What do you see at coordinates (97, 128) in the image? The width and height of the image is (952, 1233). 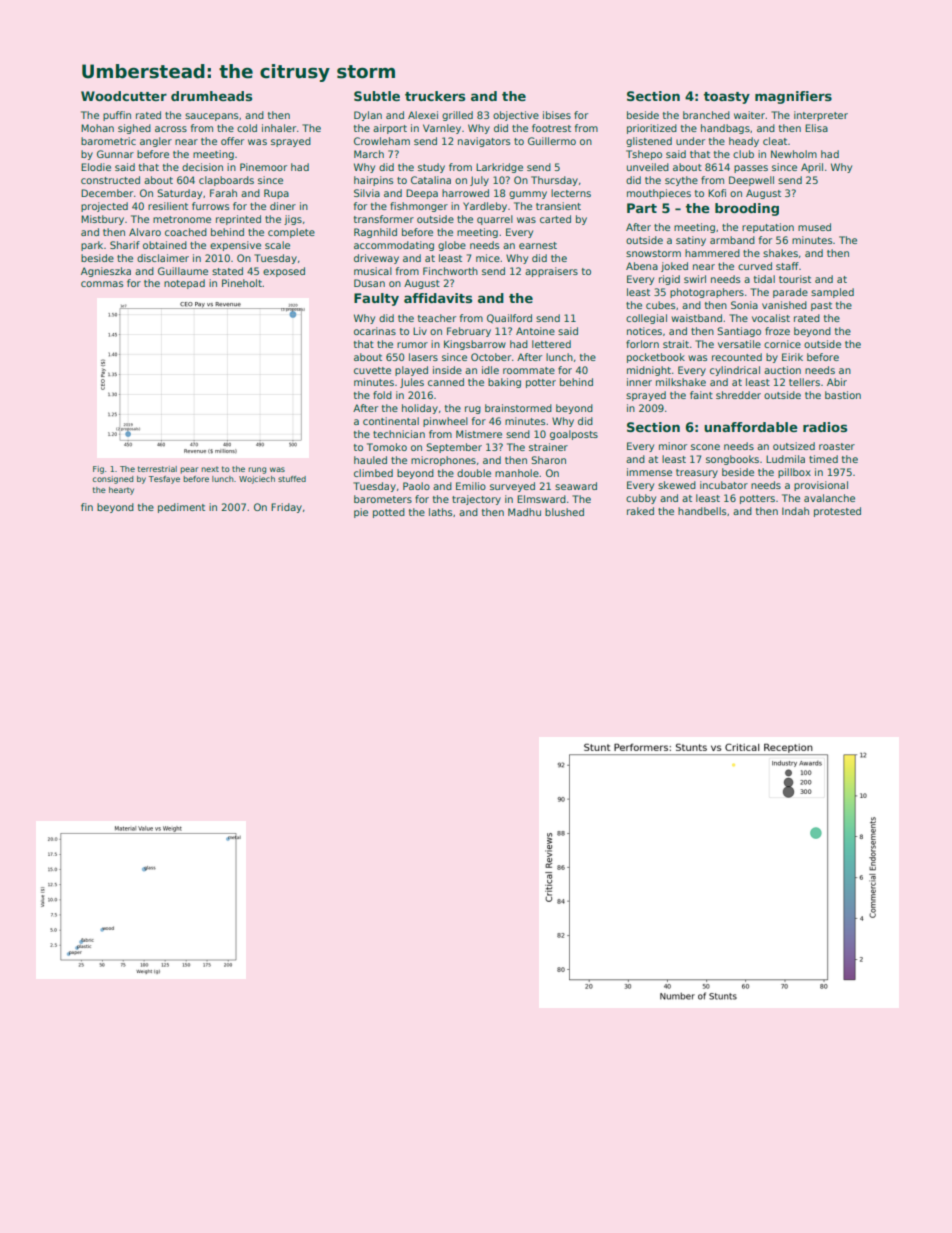 I see `Mohan` at bounding box center [97, 128].
